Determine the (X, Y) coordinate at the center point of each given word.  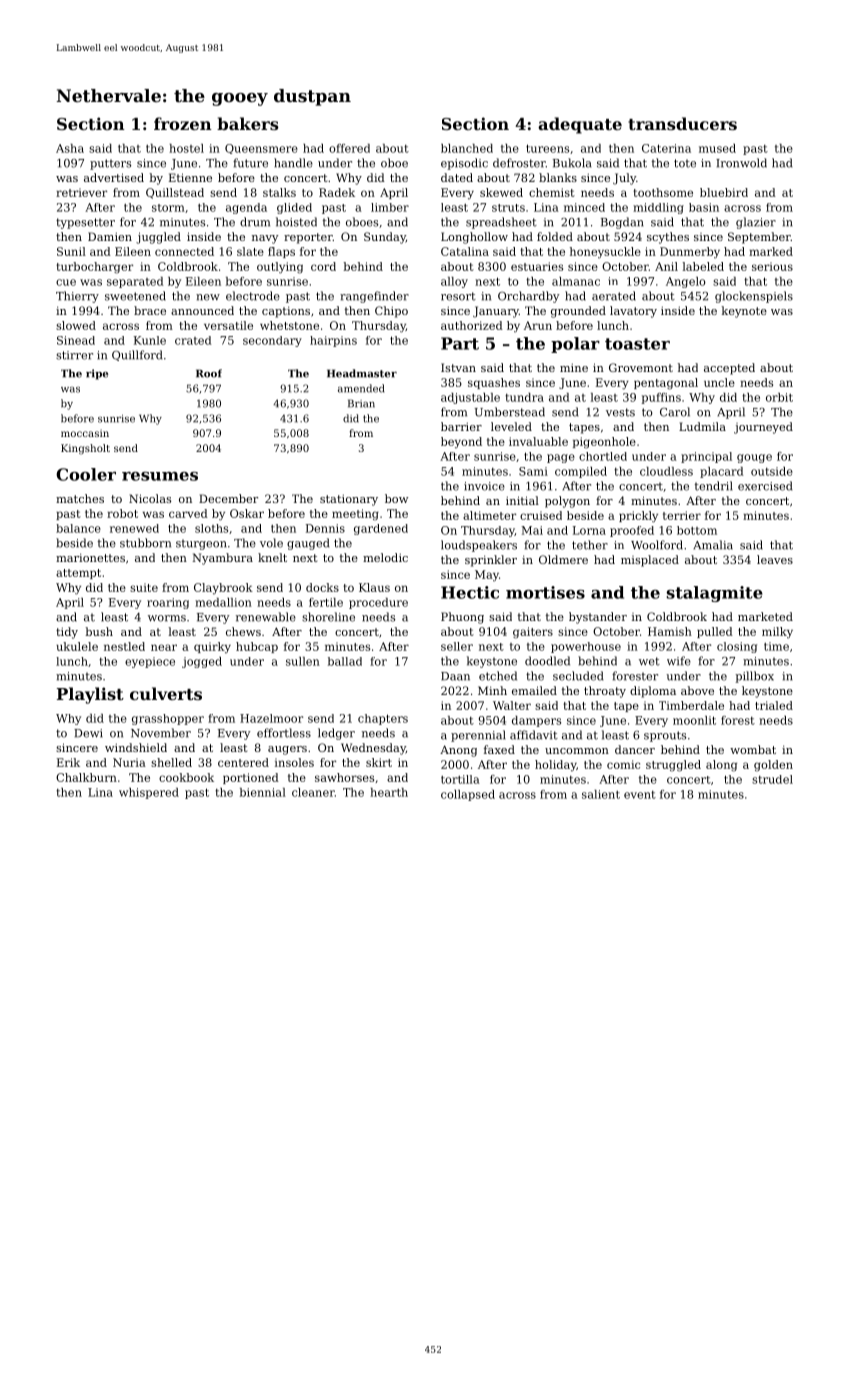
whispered (149, 793)
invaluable (538, 441)
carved (188, 513)
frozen (183, 123)
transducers (682, 123)
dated (457, 177)
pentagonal (666, 384)
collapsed (468, 795)
